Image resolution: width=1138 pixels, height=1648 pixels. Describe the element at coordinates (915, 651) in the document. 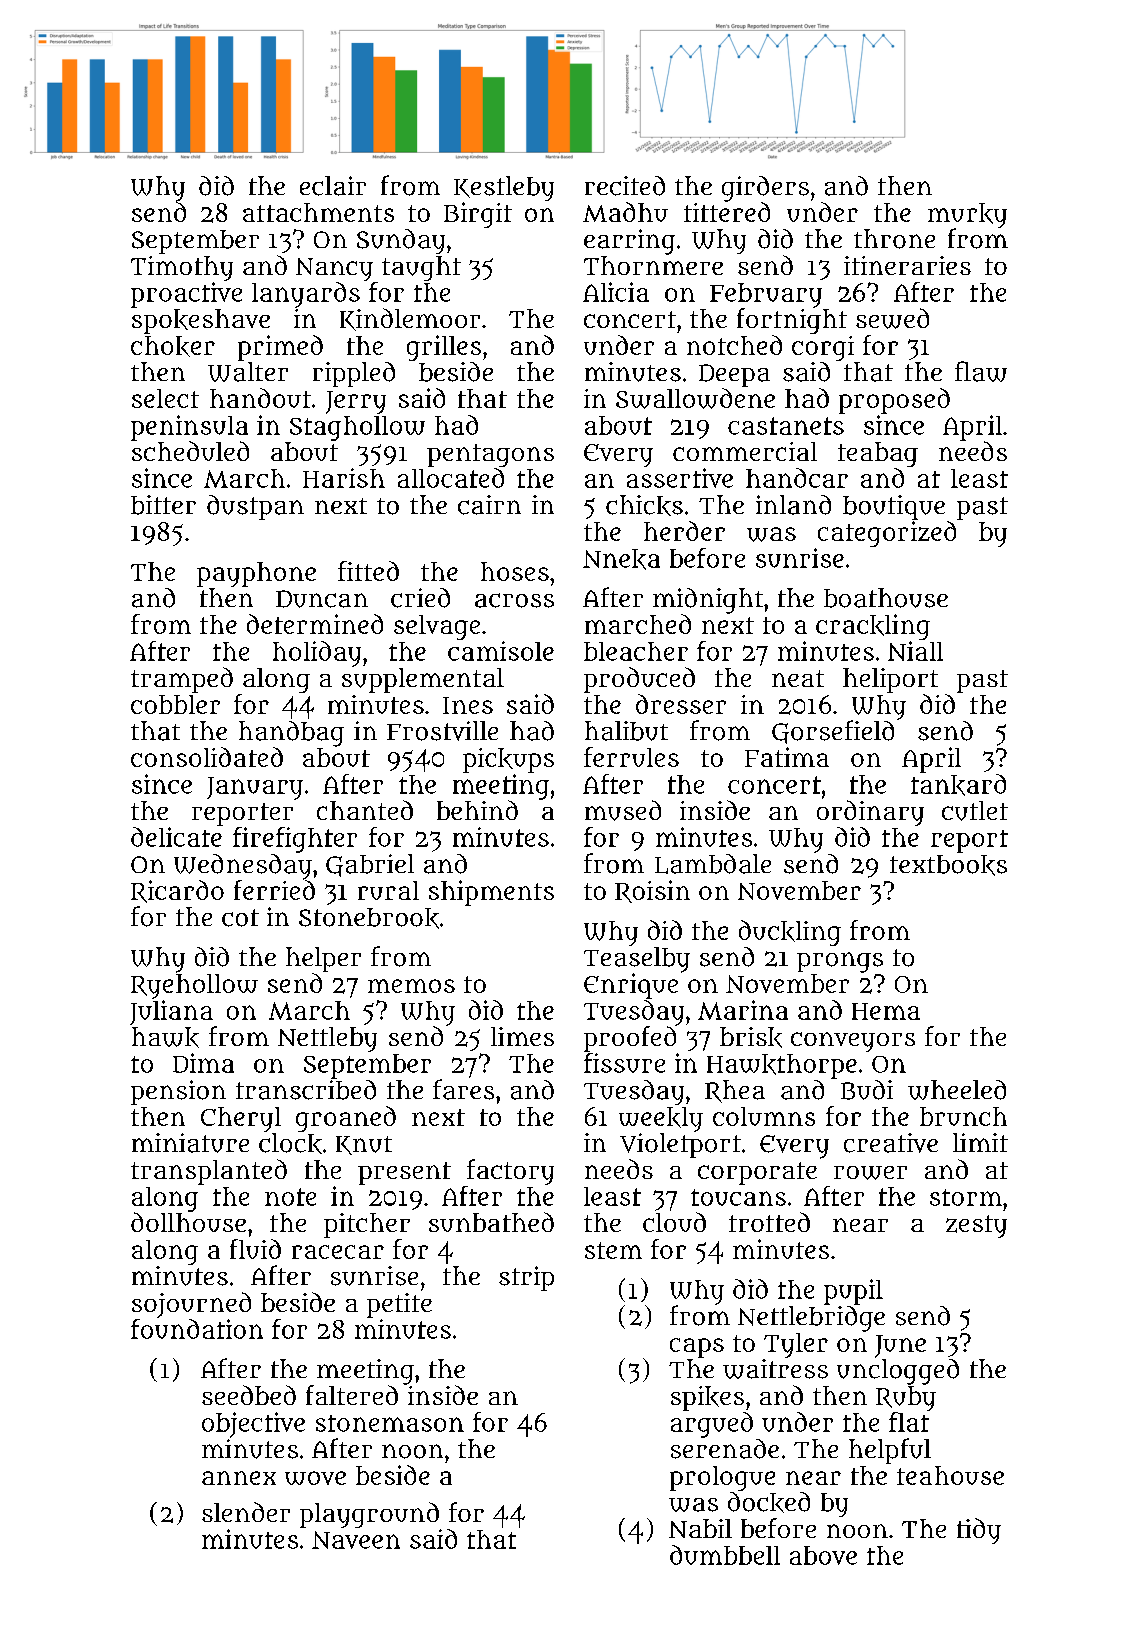

I see `Niall` at that location.
